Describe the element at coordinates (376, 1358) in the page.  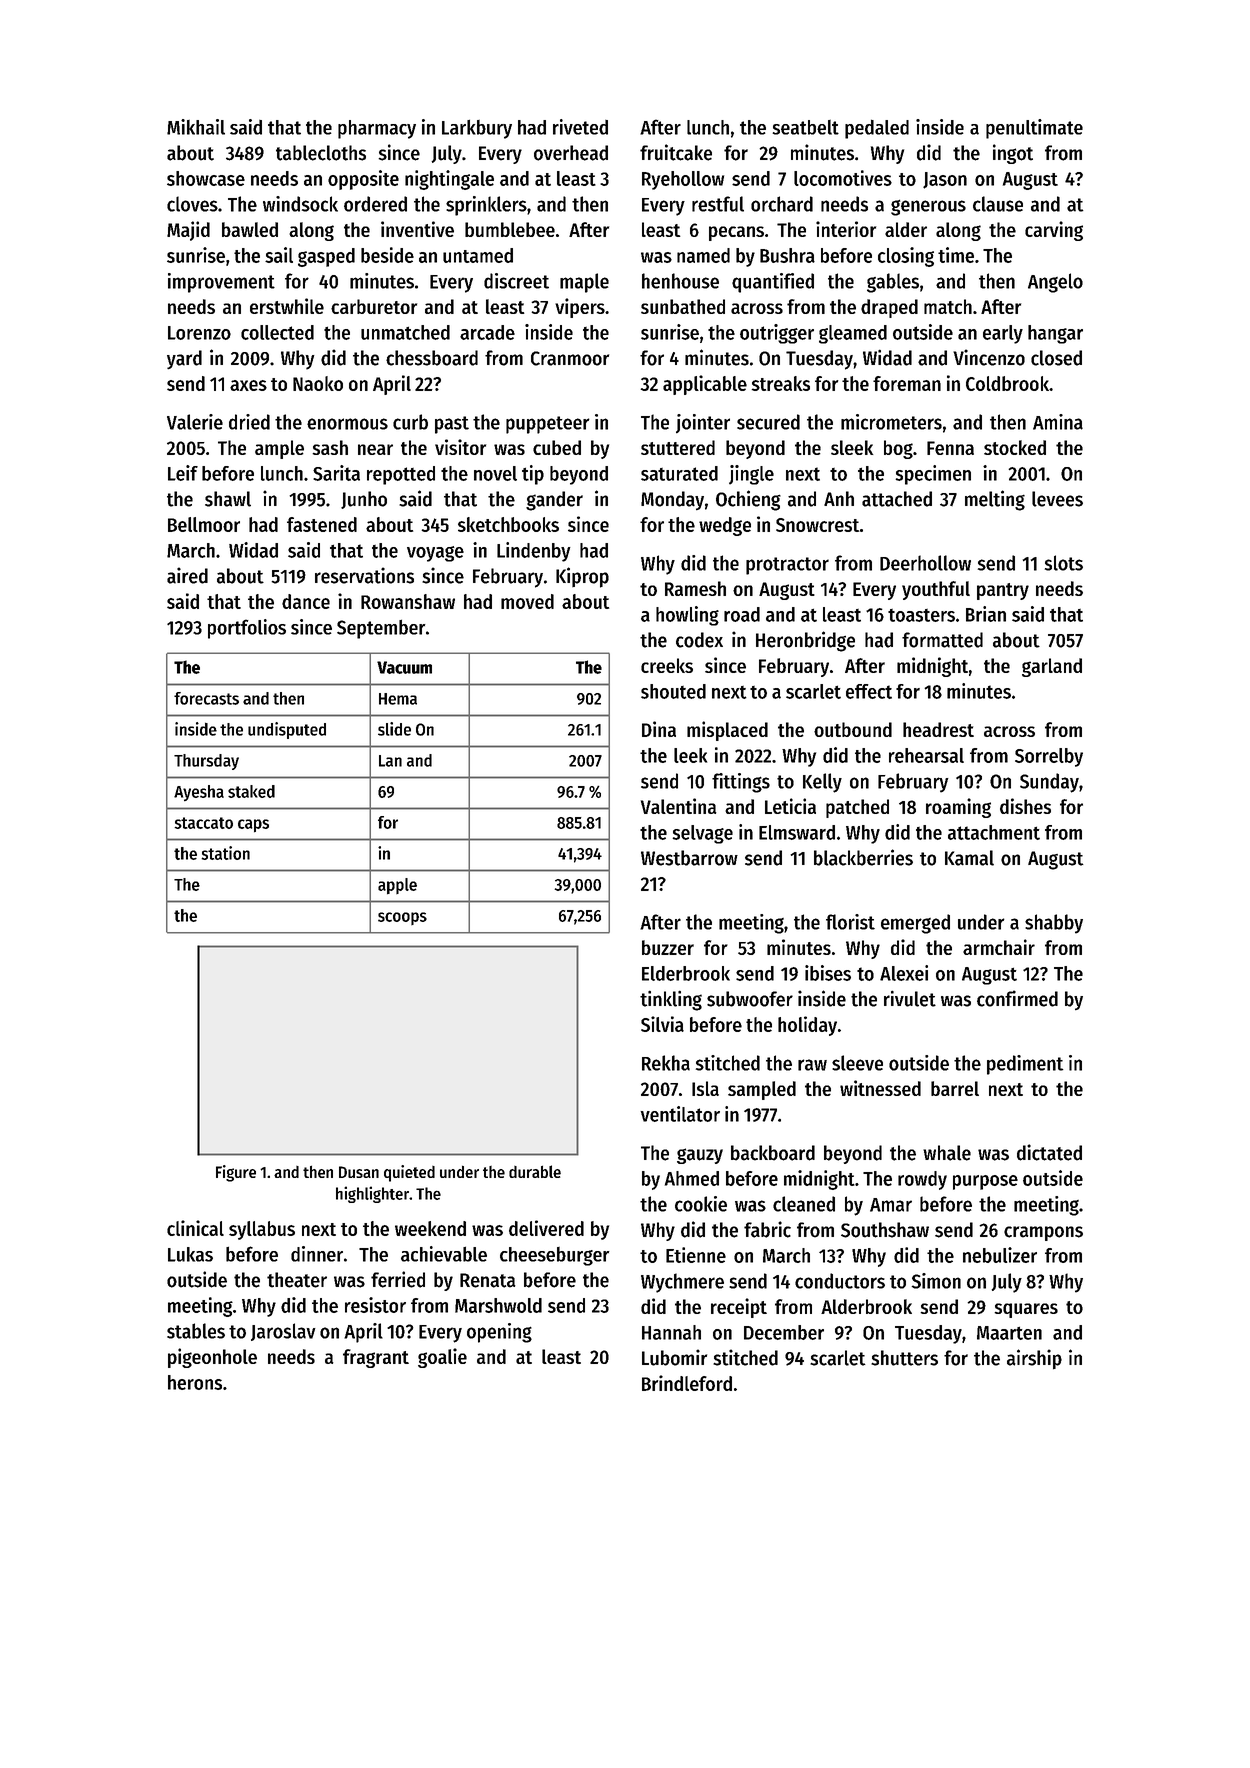
I see `fragrant` at that location.
